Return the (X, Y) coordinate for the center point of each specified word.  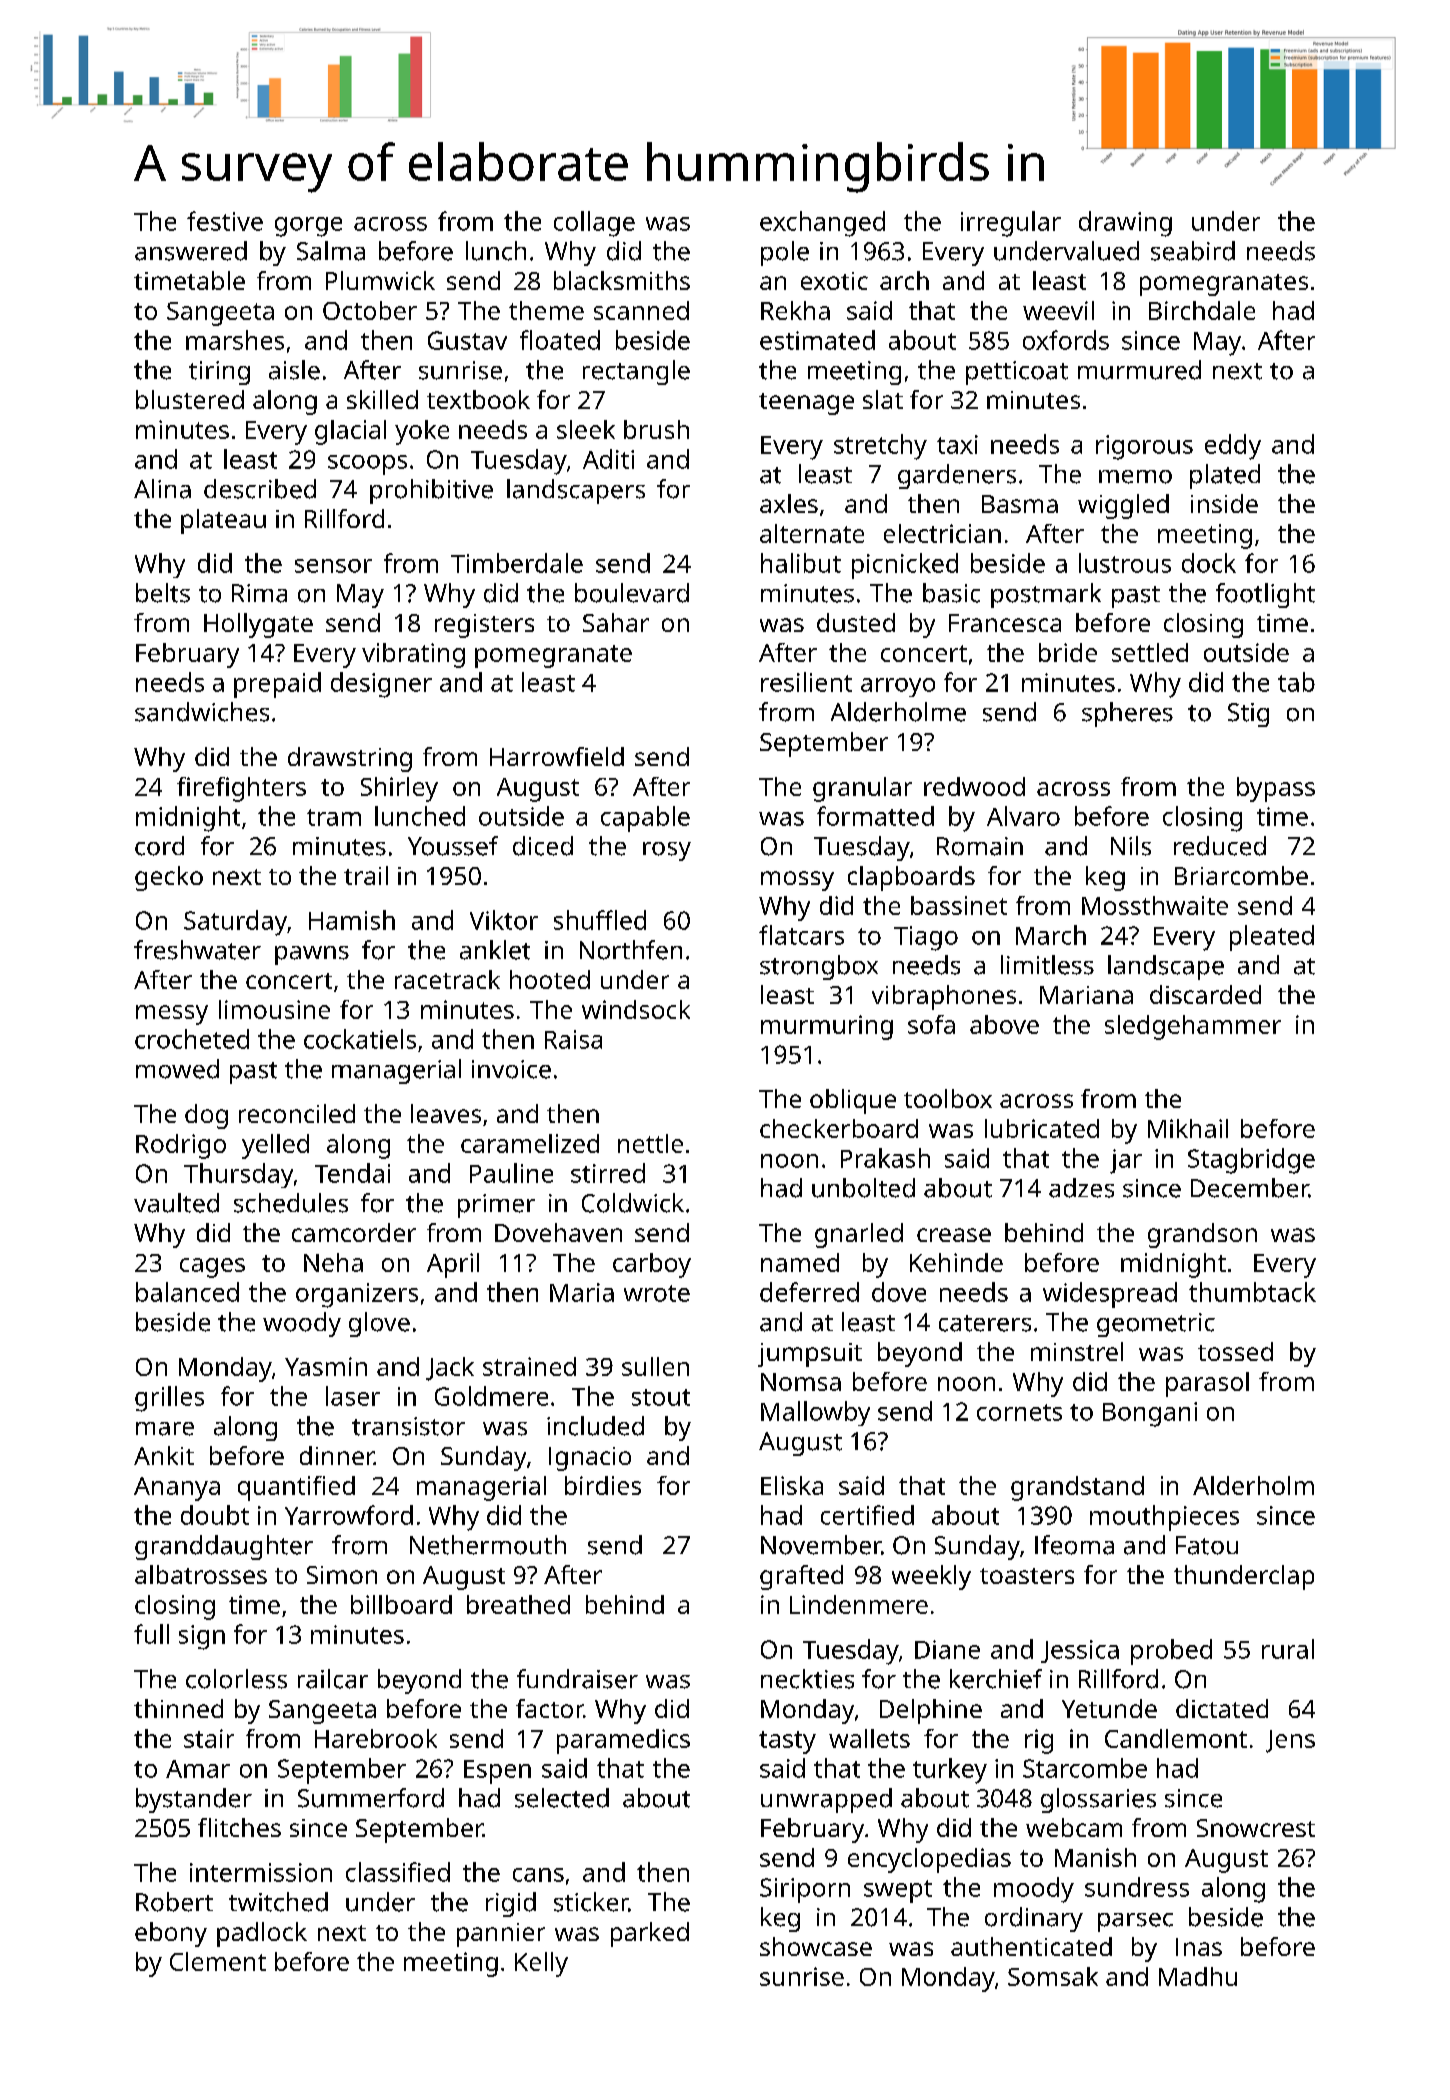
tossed (1235, 1351)
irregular (1011, 224)
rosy (667, 851)
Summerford (371, 1798)
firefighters (241, 789)
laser (353, 1396)
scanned (641, 310)
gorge (308, 227)
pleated (1272, 938)
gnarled (859, 1235)
